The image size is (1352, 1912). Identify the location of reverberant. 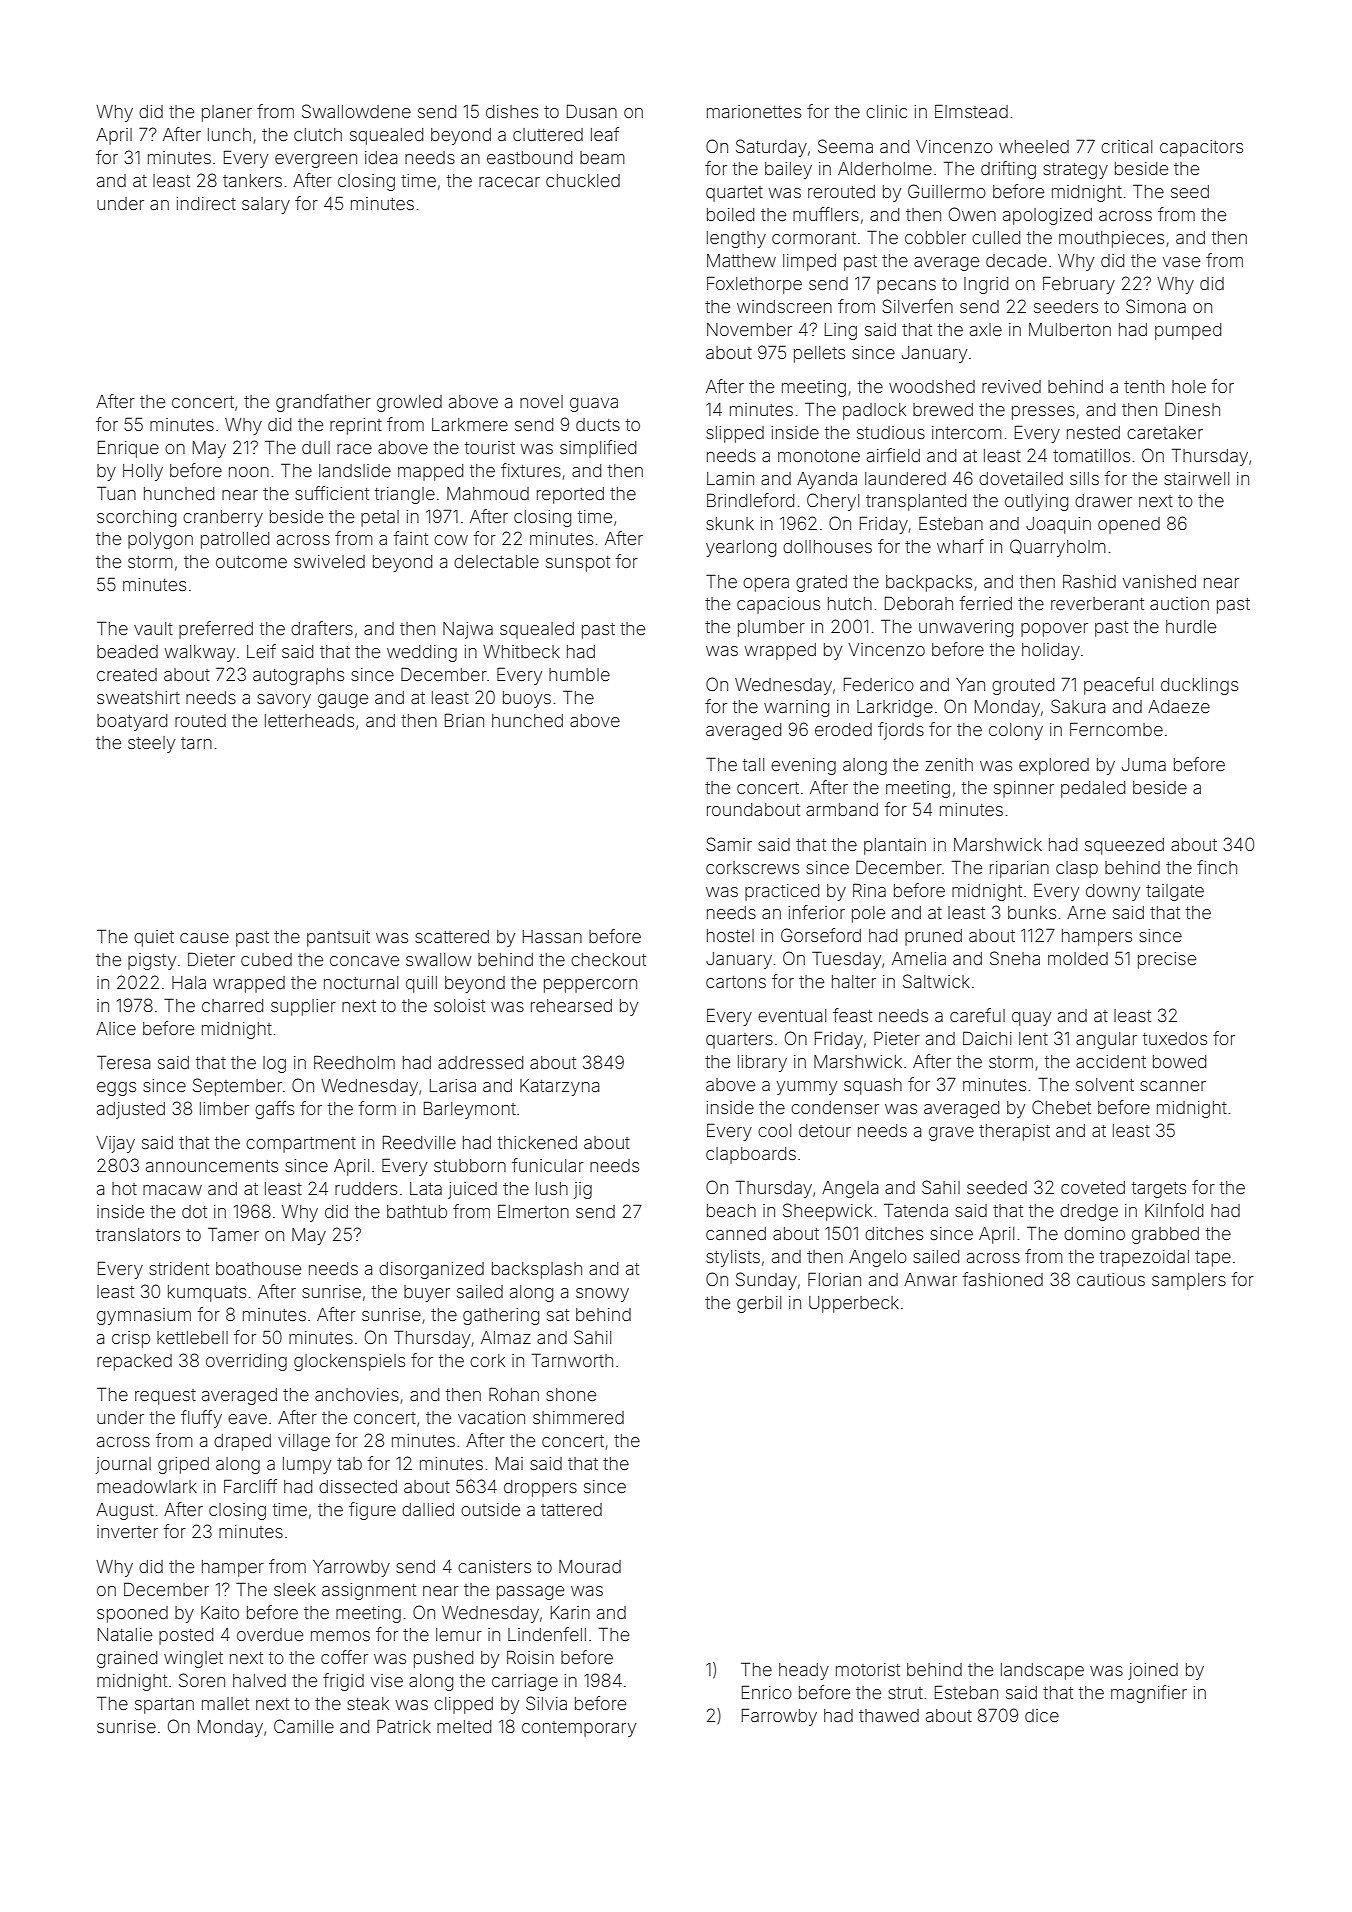
(1097, 603).
